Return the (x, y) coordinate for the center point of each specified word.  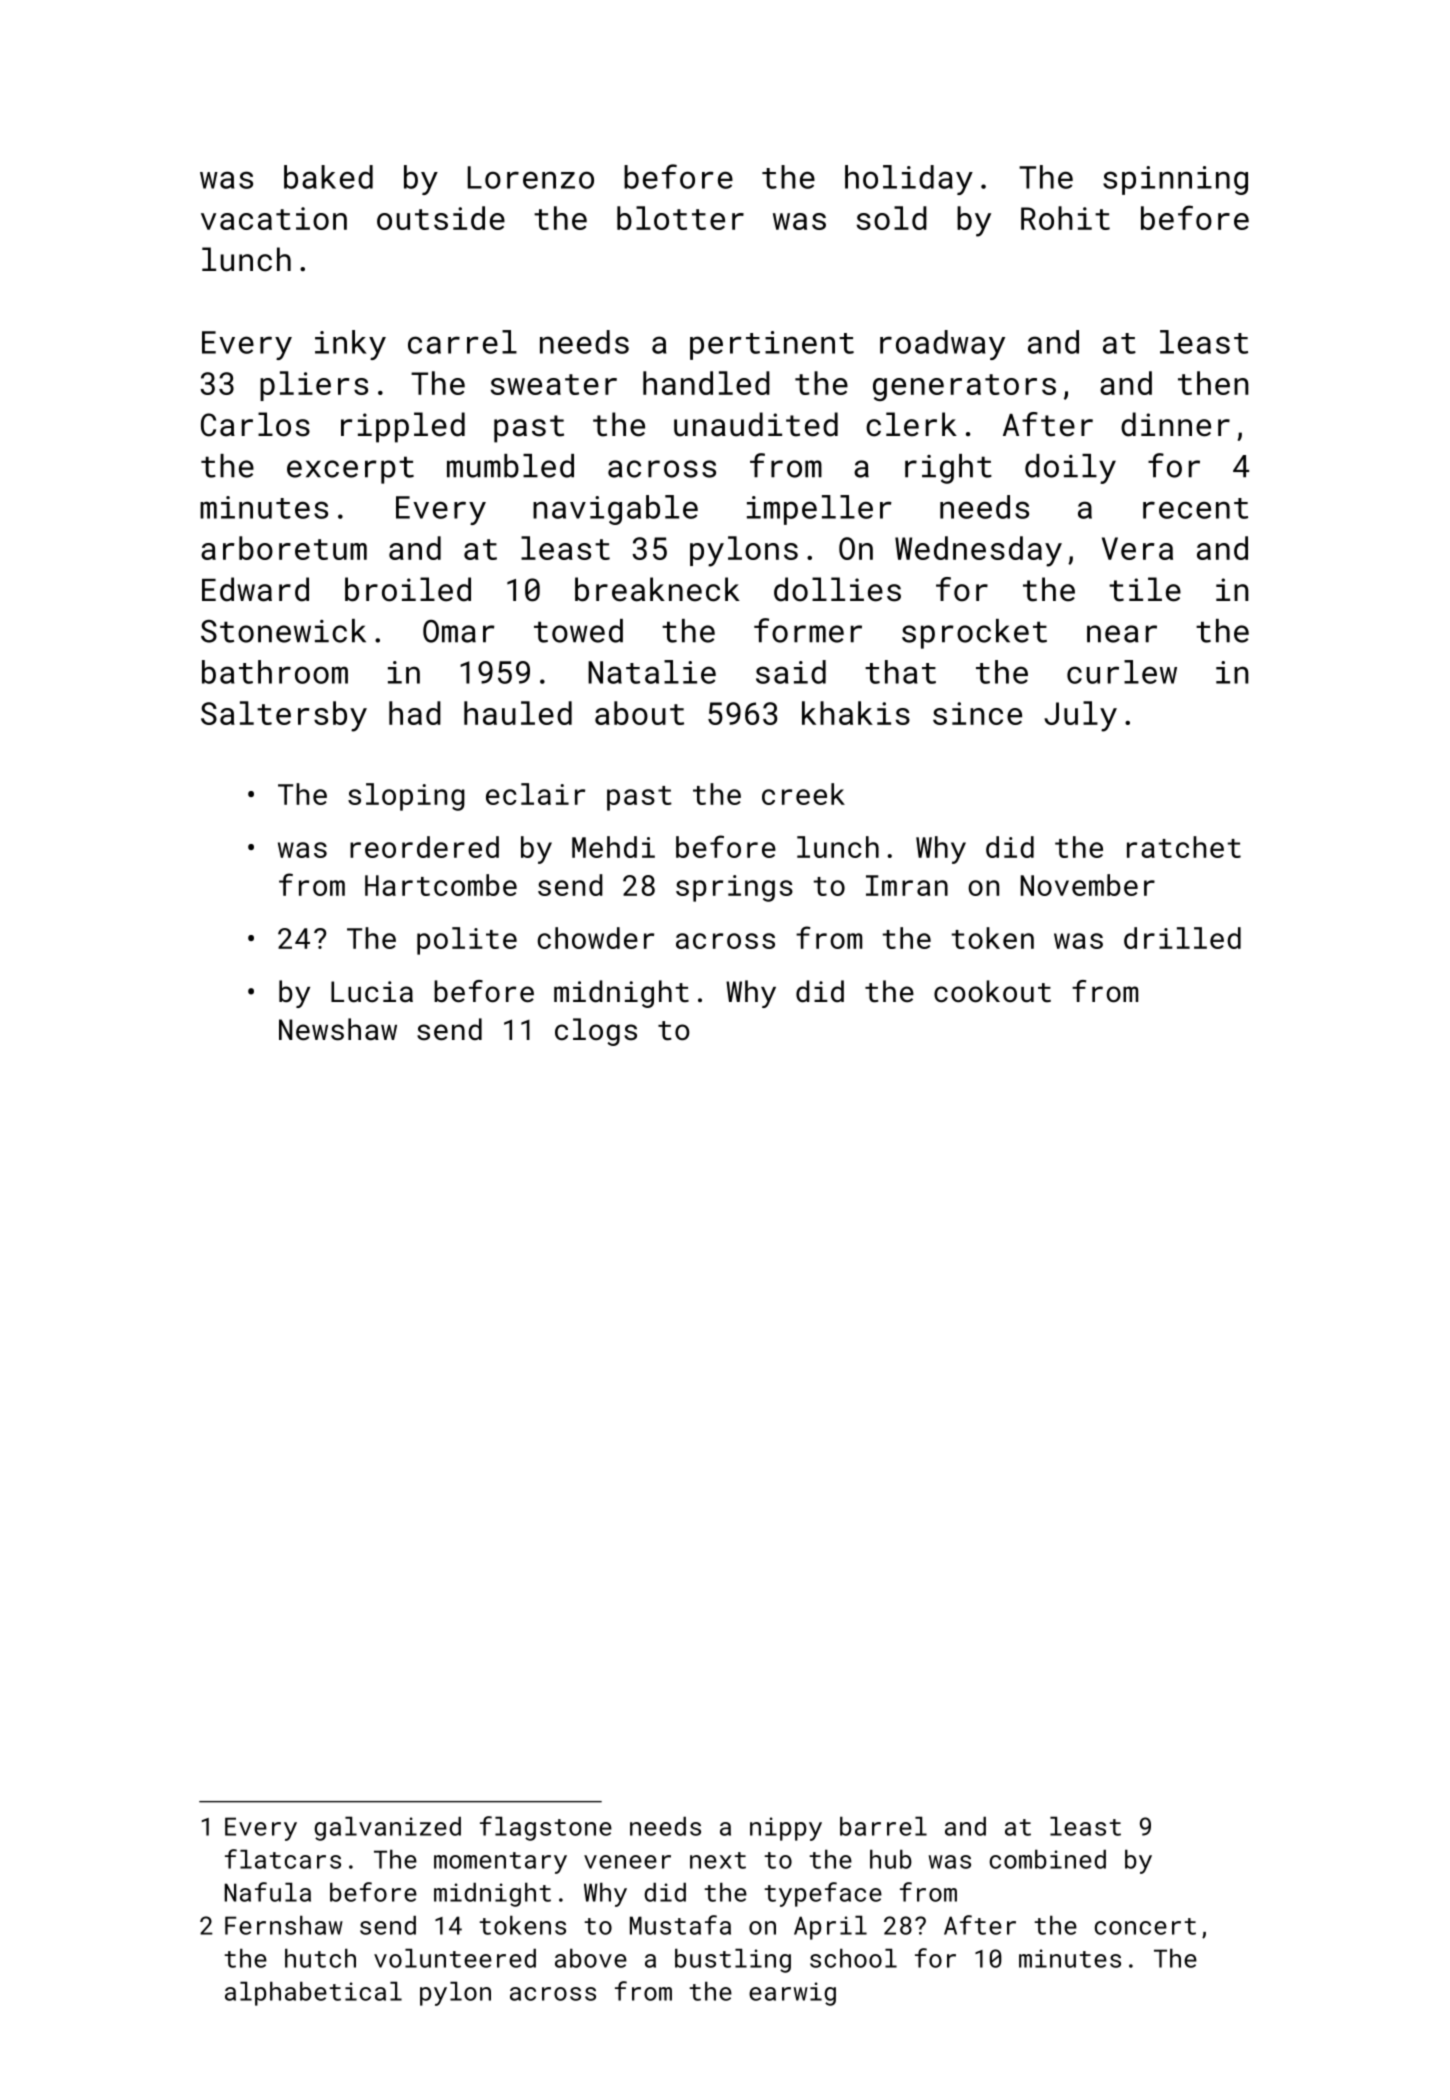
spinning (1175, 180)
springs (734, 888)
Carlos (255, 424)
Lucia (372, 992)
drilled (1182, 938)
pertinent (772, 345)
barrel (883, 1826)
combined (1048, 1859)
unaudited (756, 424)
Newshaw (338, 1029)
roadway (942, 345)
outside (441, 218)
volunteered (455, 1958)
